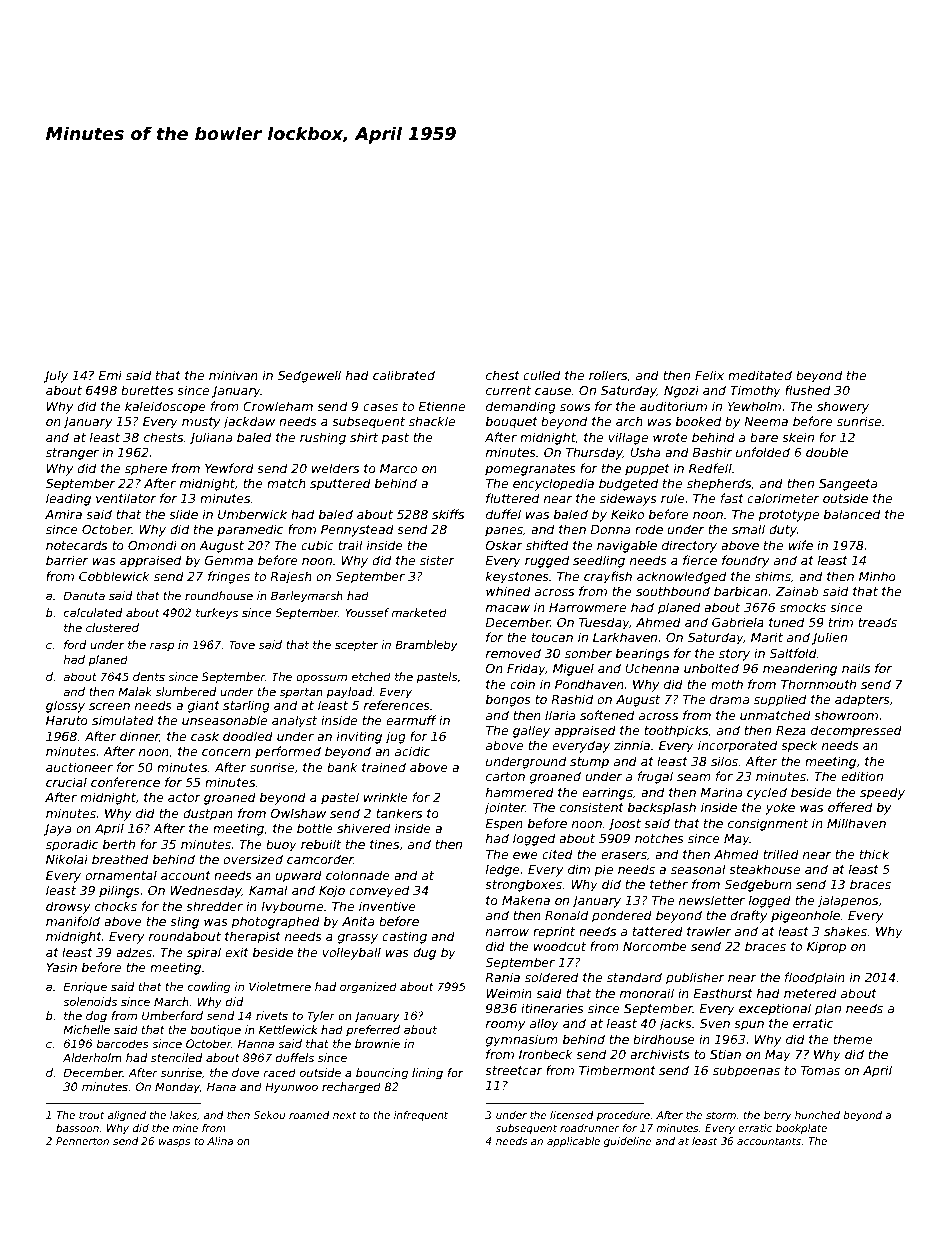 Image resolution: width=952 pixels, height=1233 pixels. What do you see at coordinates (404, 375) in the screenshot?
I see `calibrated` at bounding box center [404, 375].
